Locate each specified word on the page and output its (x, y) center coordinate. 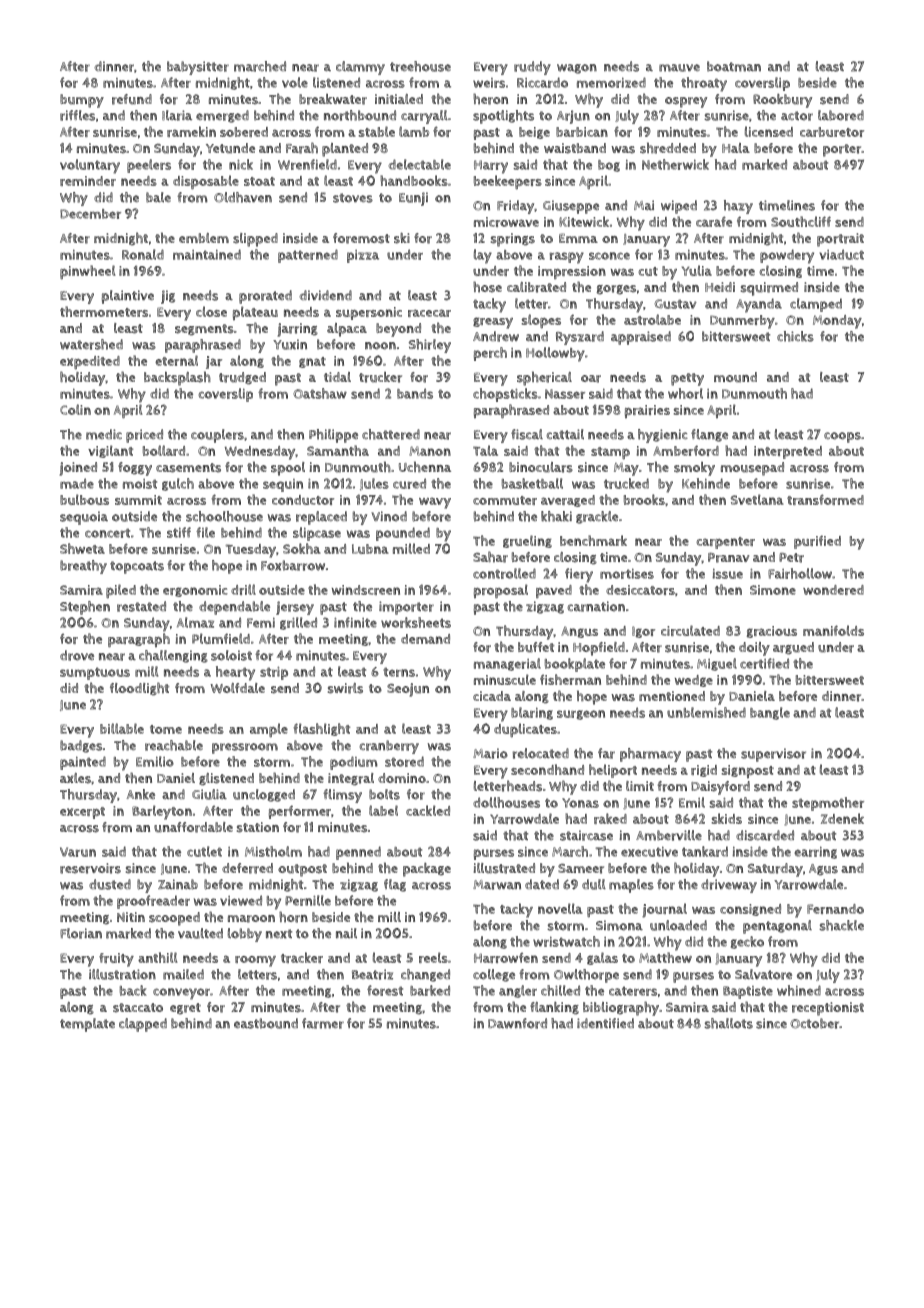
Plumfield (221, 638)
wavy (435, 503)
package (427, 870)
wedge (694, 681)
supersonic (369, 313)
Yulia (697, 270)
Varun (78, 852)
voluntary (90, 166)
